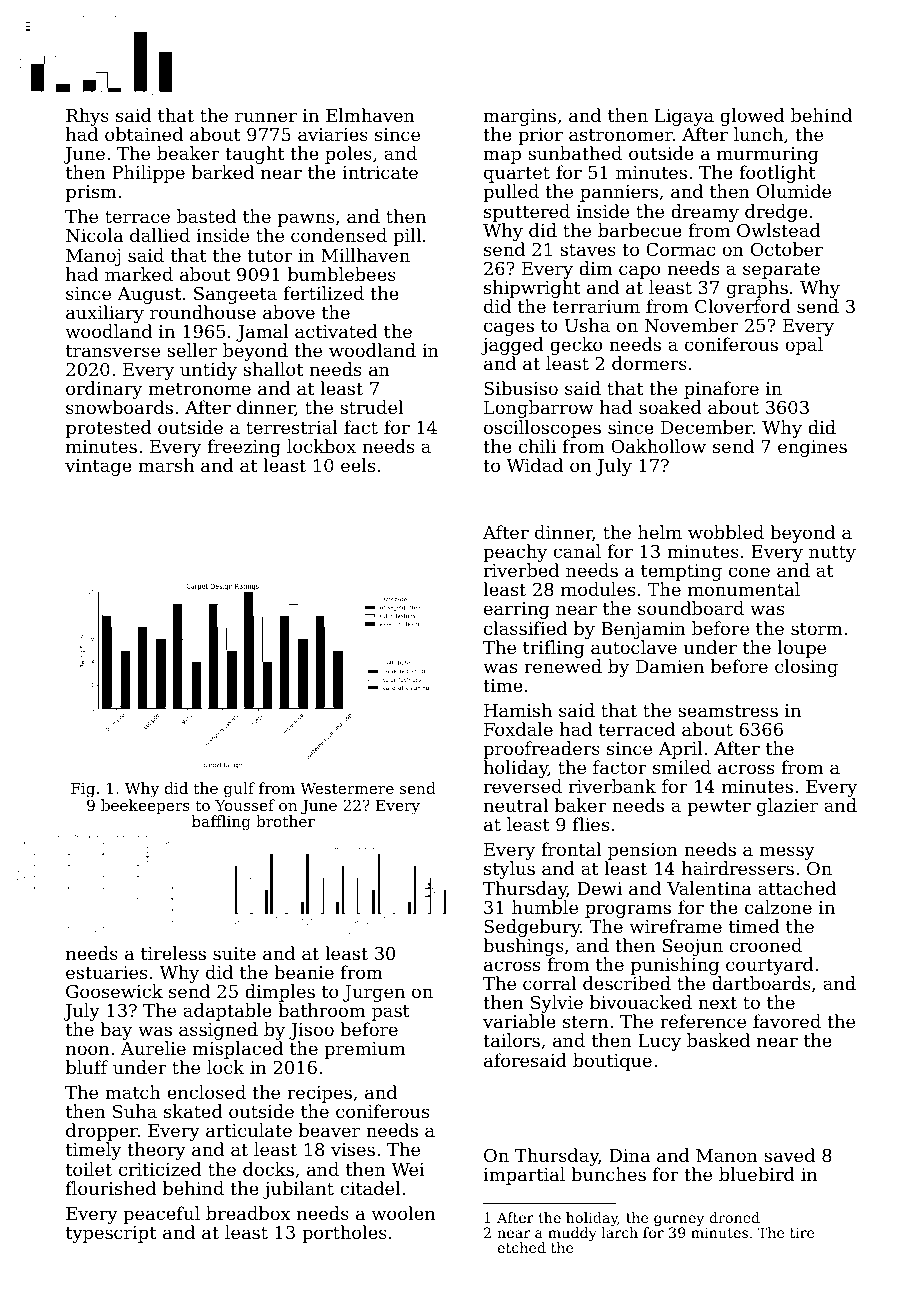 The height and width of the screenshot is (1308, 924). What do you see at coordinates (806, 668) in the screenshot?
I see `closing` at bounding box center [806, 668].
